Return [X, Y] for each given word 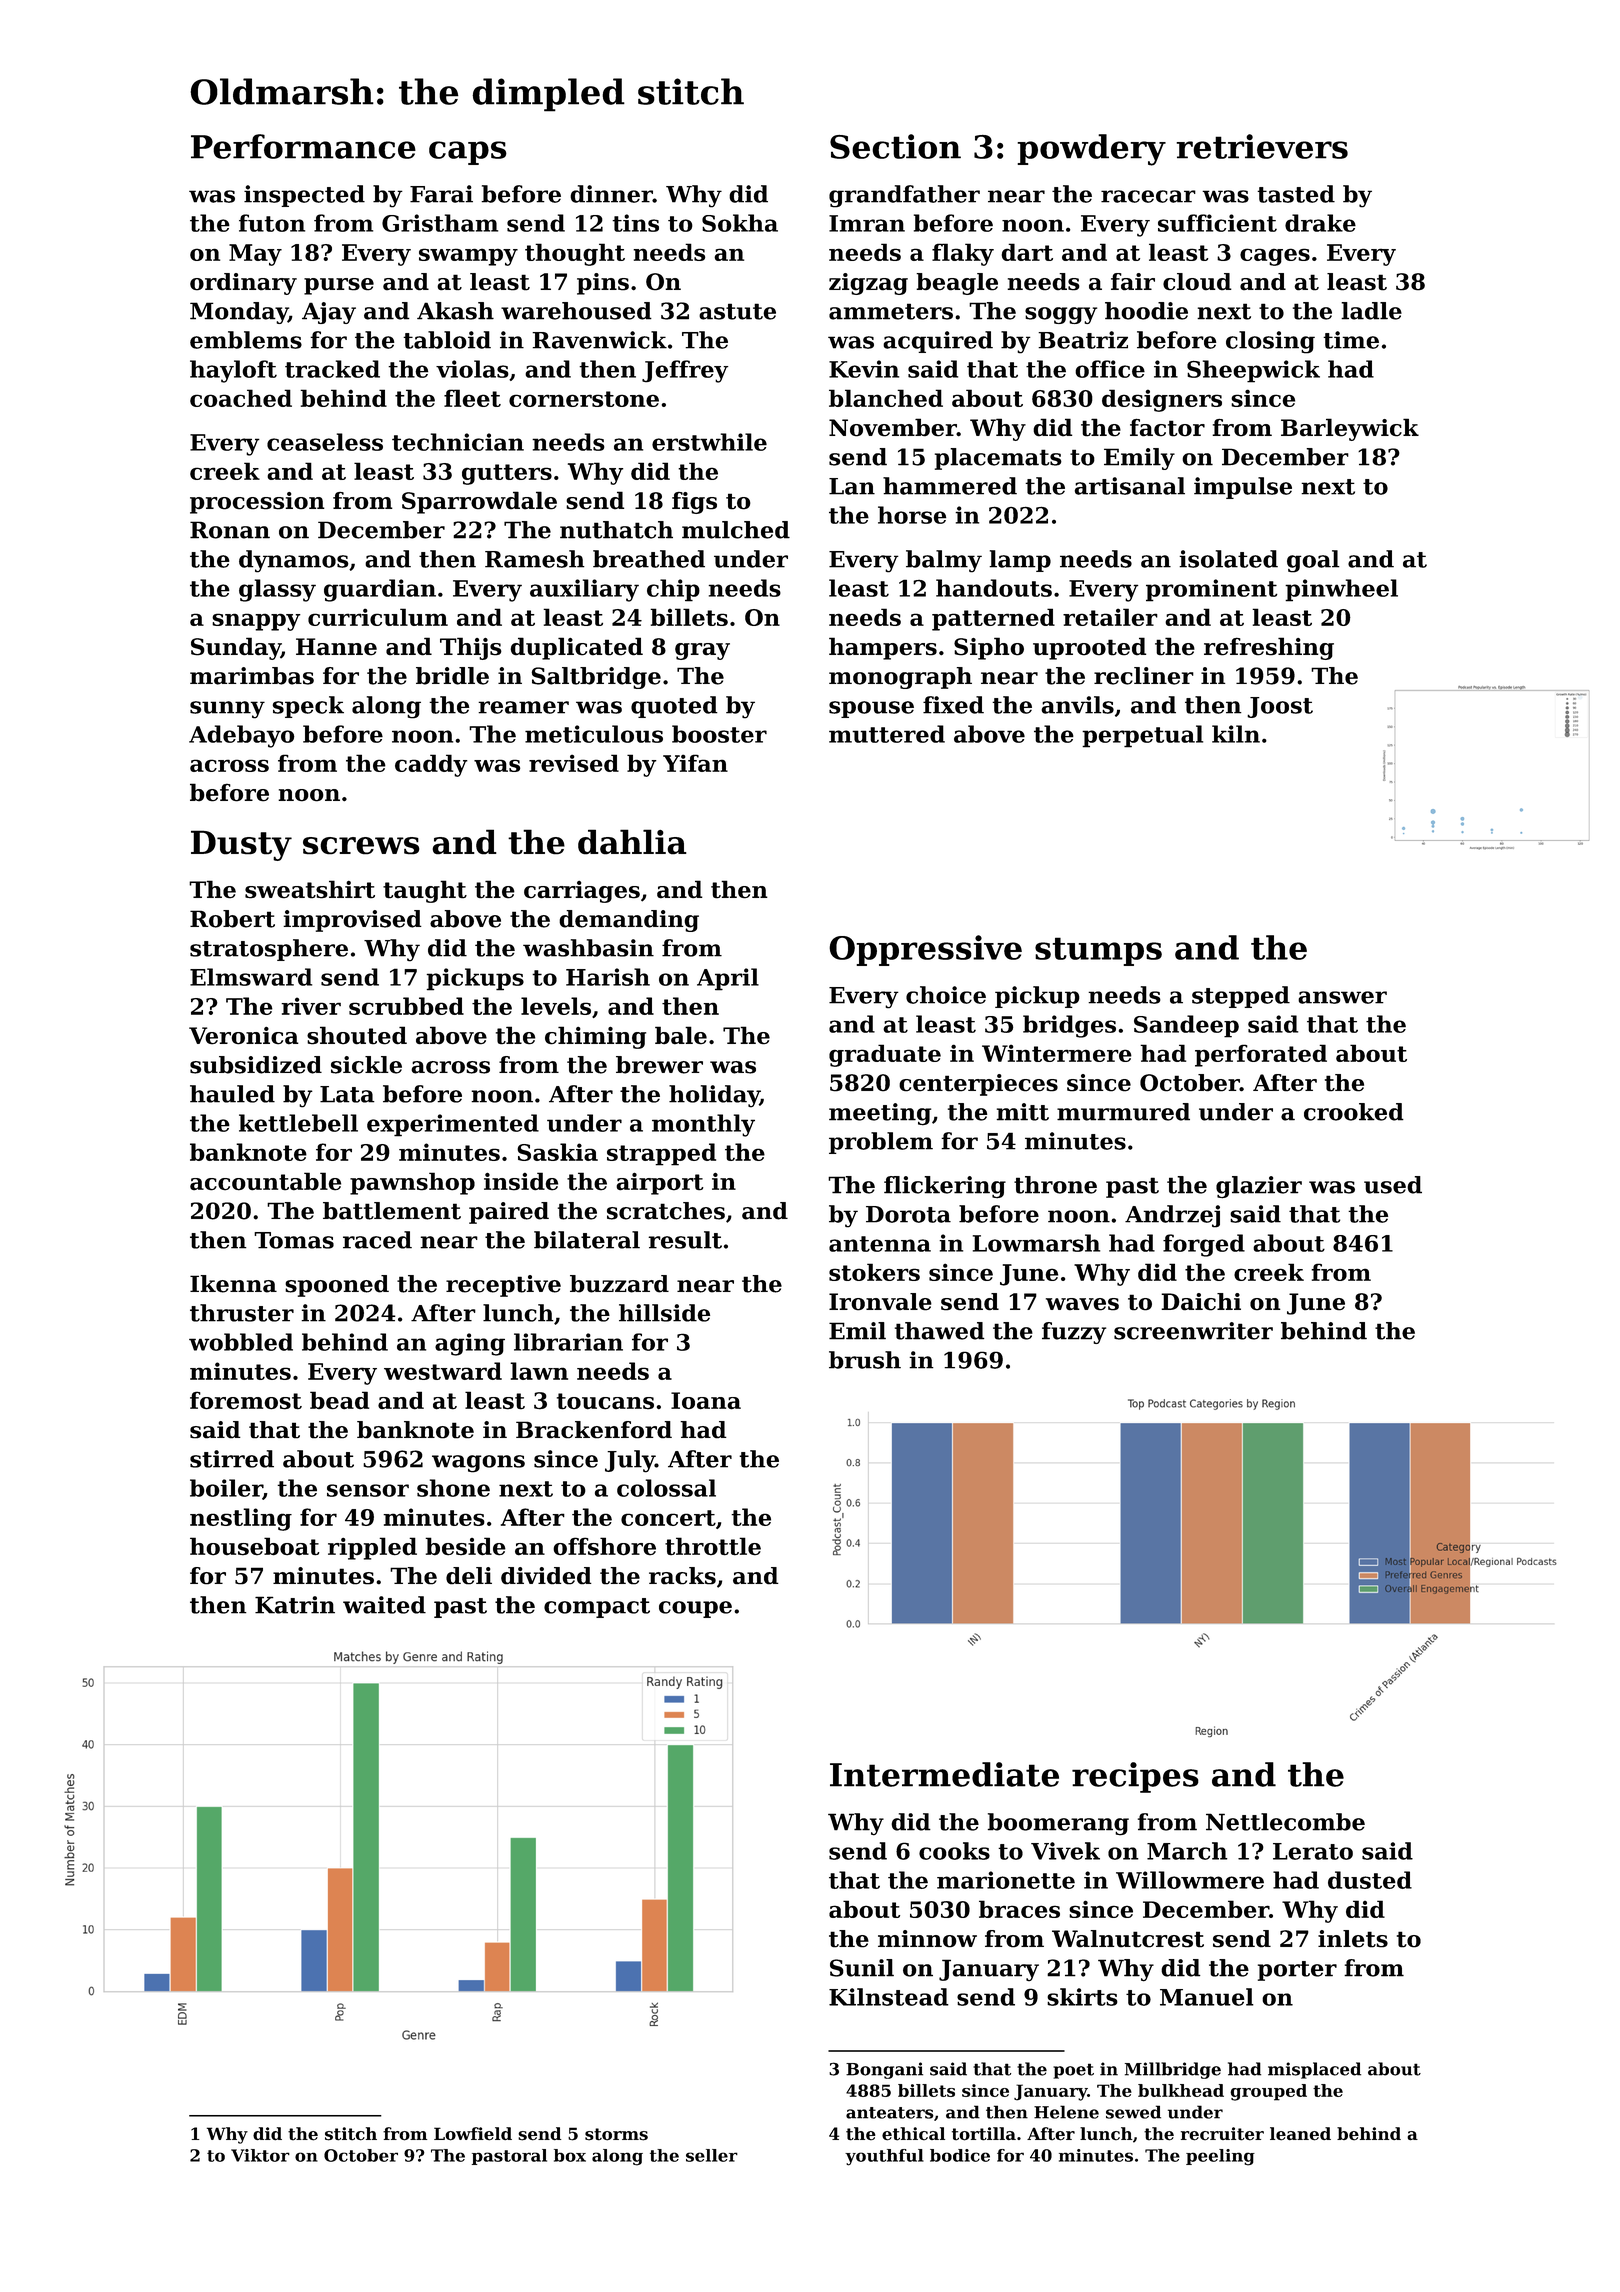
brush [865, 1360]
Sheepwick [1253, 371]
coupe [695, 1609]
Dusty [241, 845]
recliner [1144, 676]
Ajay [329, 313]
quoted [674, 707]
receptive [503, 1286]
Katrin [295, 1605]
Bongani [884, 2070]
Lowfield [473, 2134]
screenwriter [1193, 1331]
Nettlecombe [1285, 1822]
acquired [938, 342]
